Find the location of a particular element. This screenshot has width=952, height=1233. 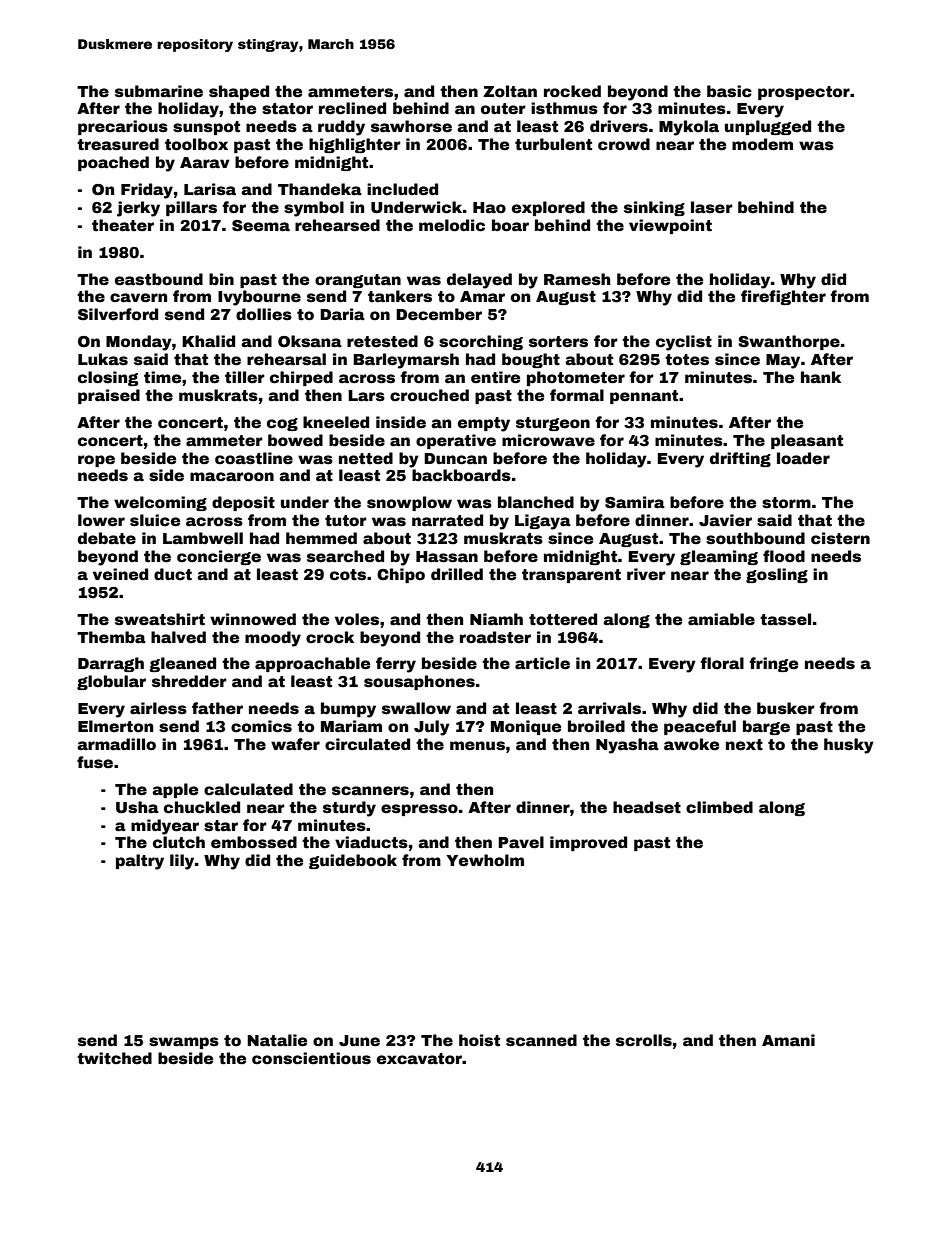

climbed is located at coordinates (719, 807).
